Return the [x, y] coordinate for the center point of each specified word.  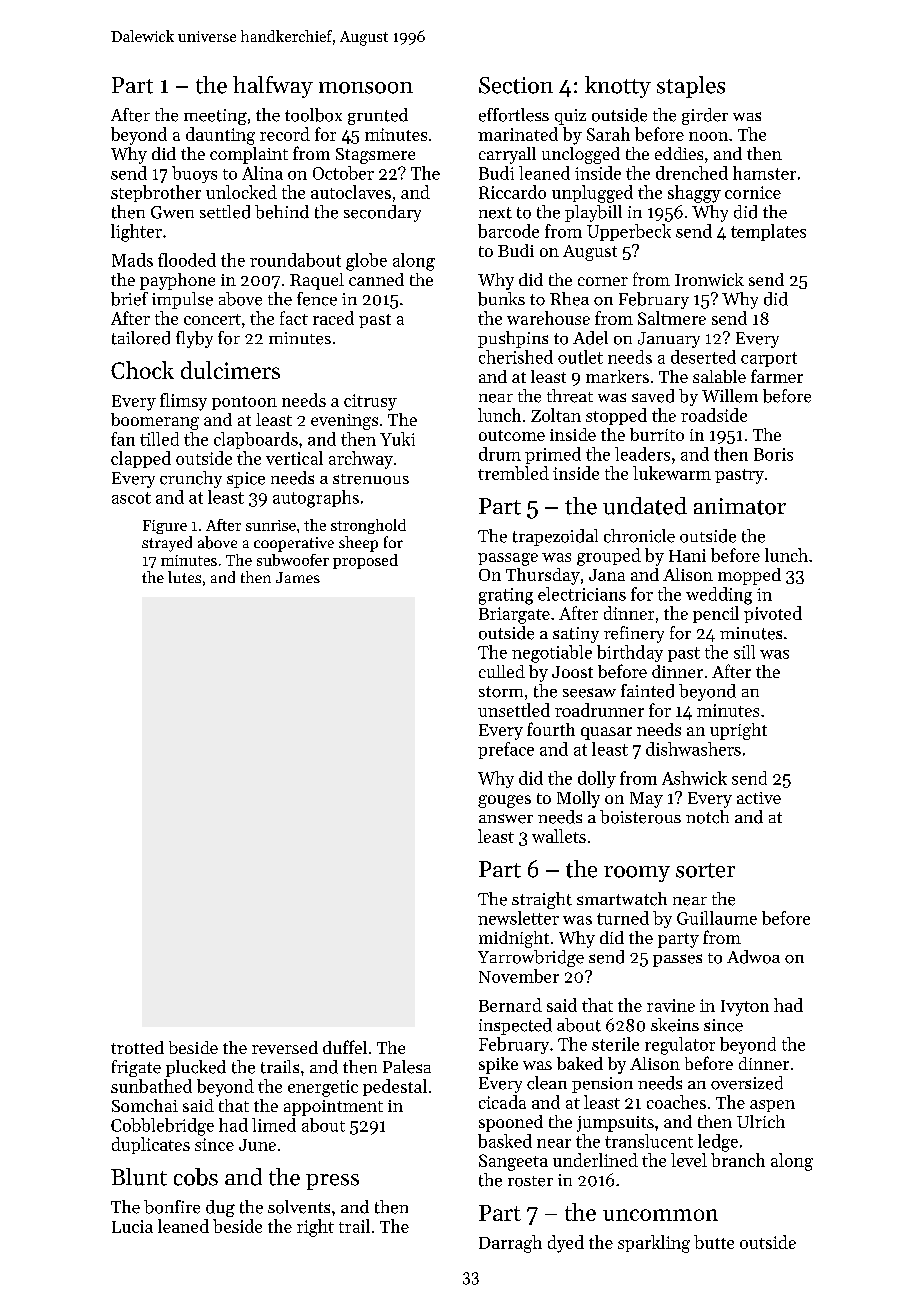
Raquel [317, 281]
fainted [647, 691]
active [759, 798]
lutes [184, 577]
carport [769, 359]
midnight [514, 939]
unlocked [241, 192]
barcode [508, 231]
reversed [285, 1047]
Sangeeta [513, 1162]
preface [506, 750]
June [257, 1145]
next [495, 213]
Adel [590, 338]
